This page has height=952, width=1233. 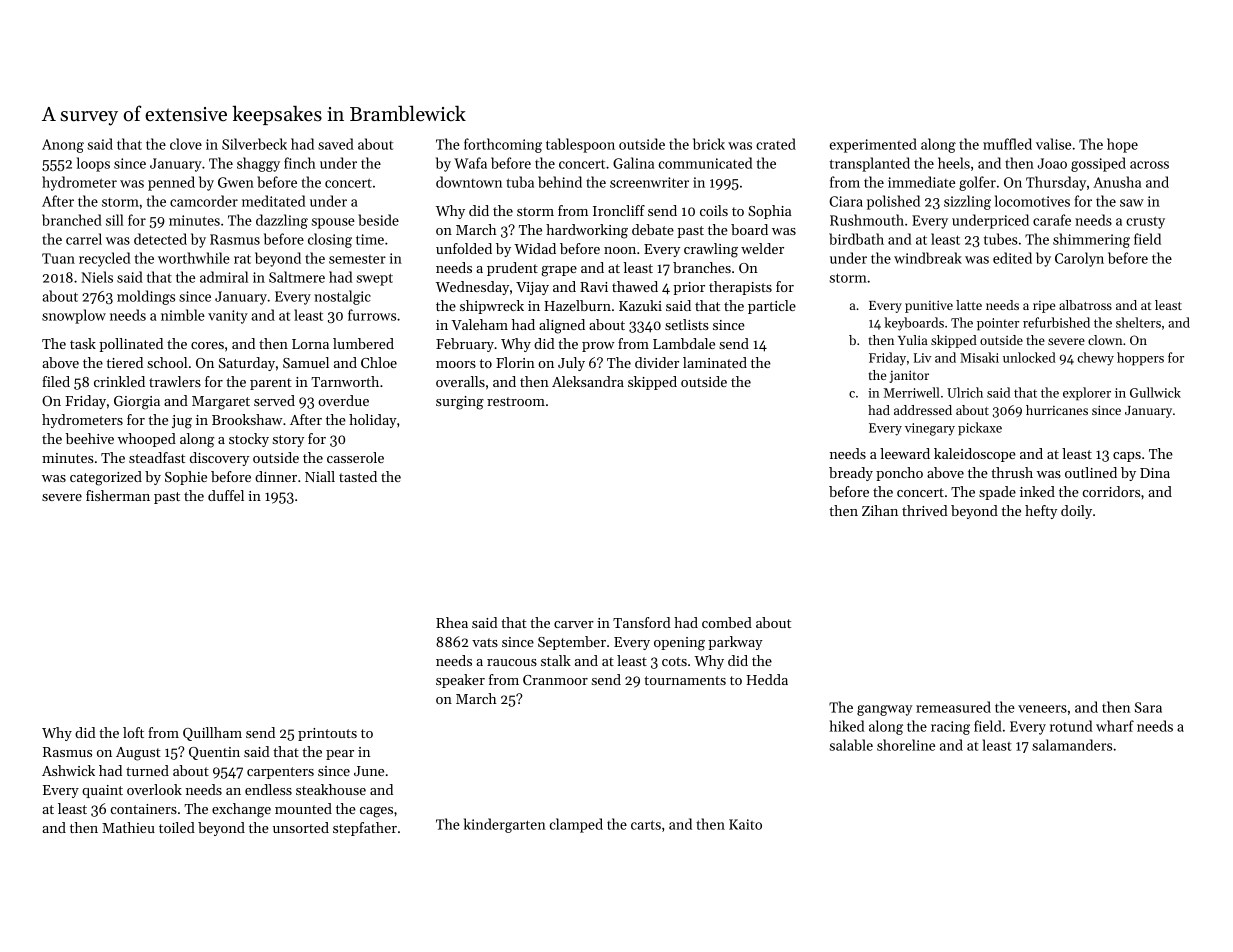 I want to click on Mathieu, so click(x=128, y=827).
